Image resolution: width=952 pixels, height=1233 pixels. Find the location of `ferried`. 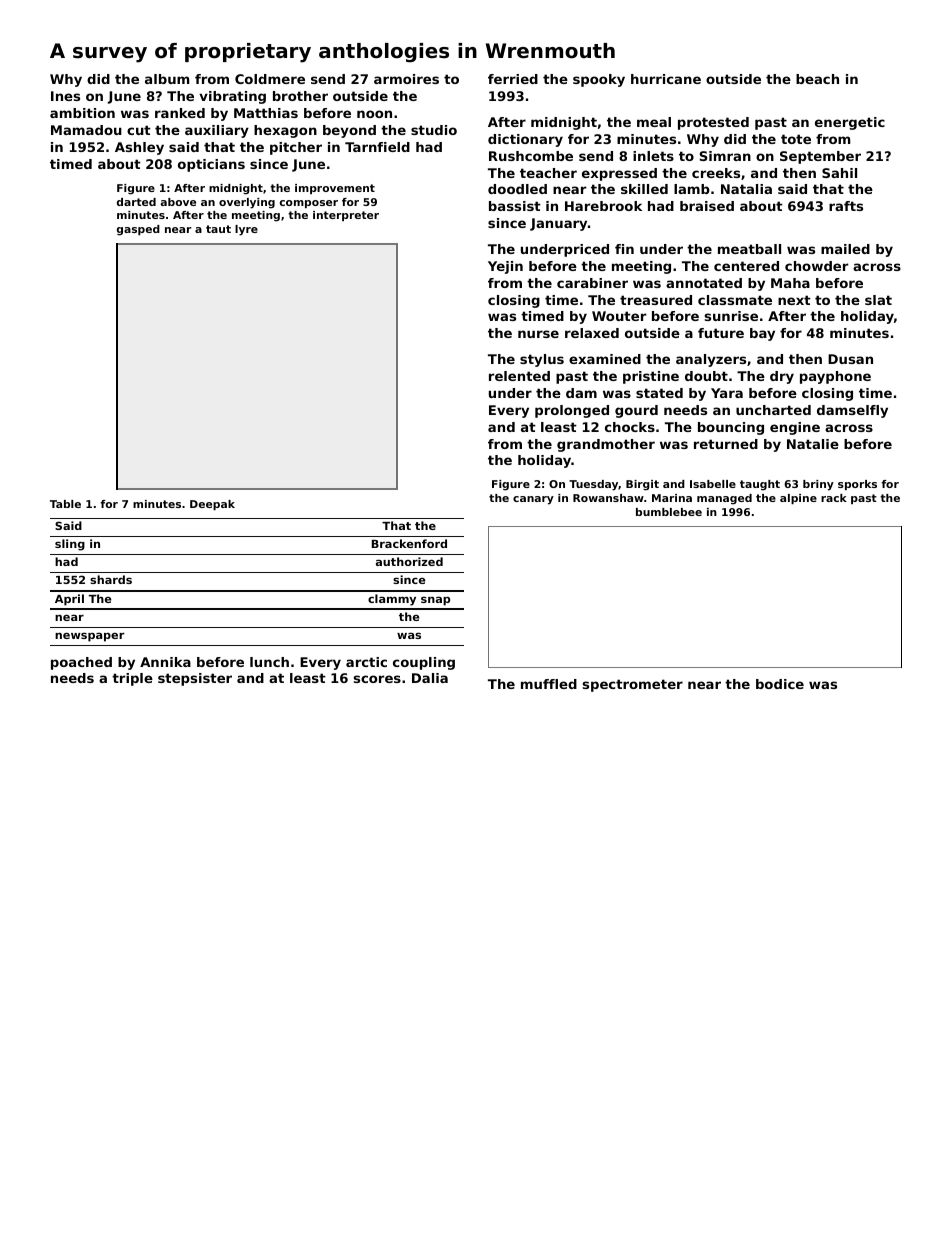

ferried is located at coordinates (513, 79).
